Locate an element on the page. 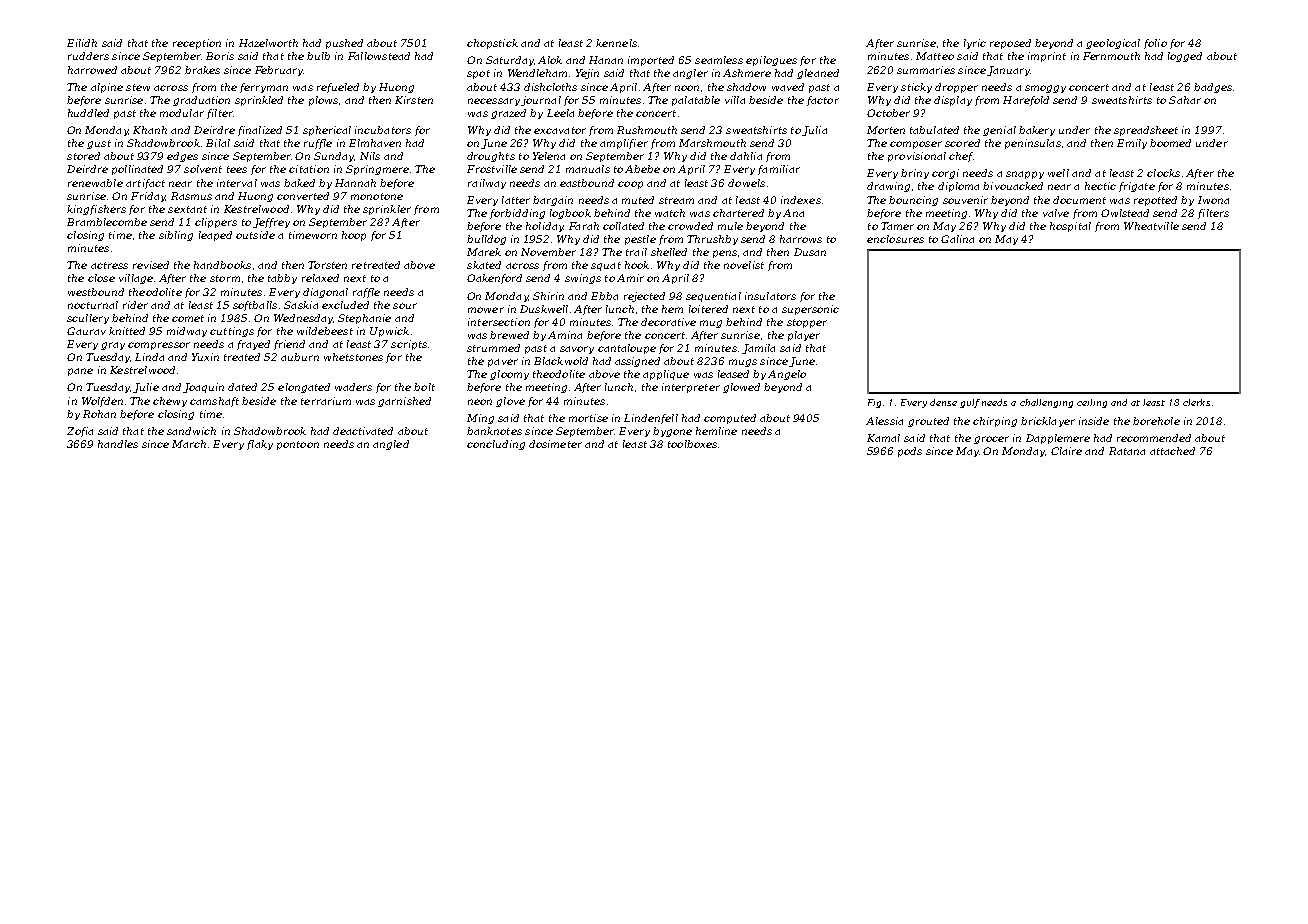 This document has width=1308, height=924. epilogues is located at coordinates (771, 61).
